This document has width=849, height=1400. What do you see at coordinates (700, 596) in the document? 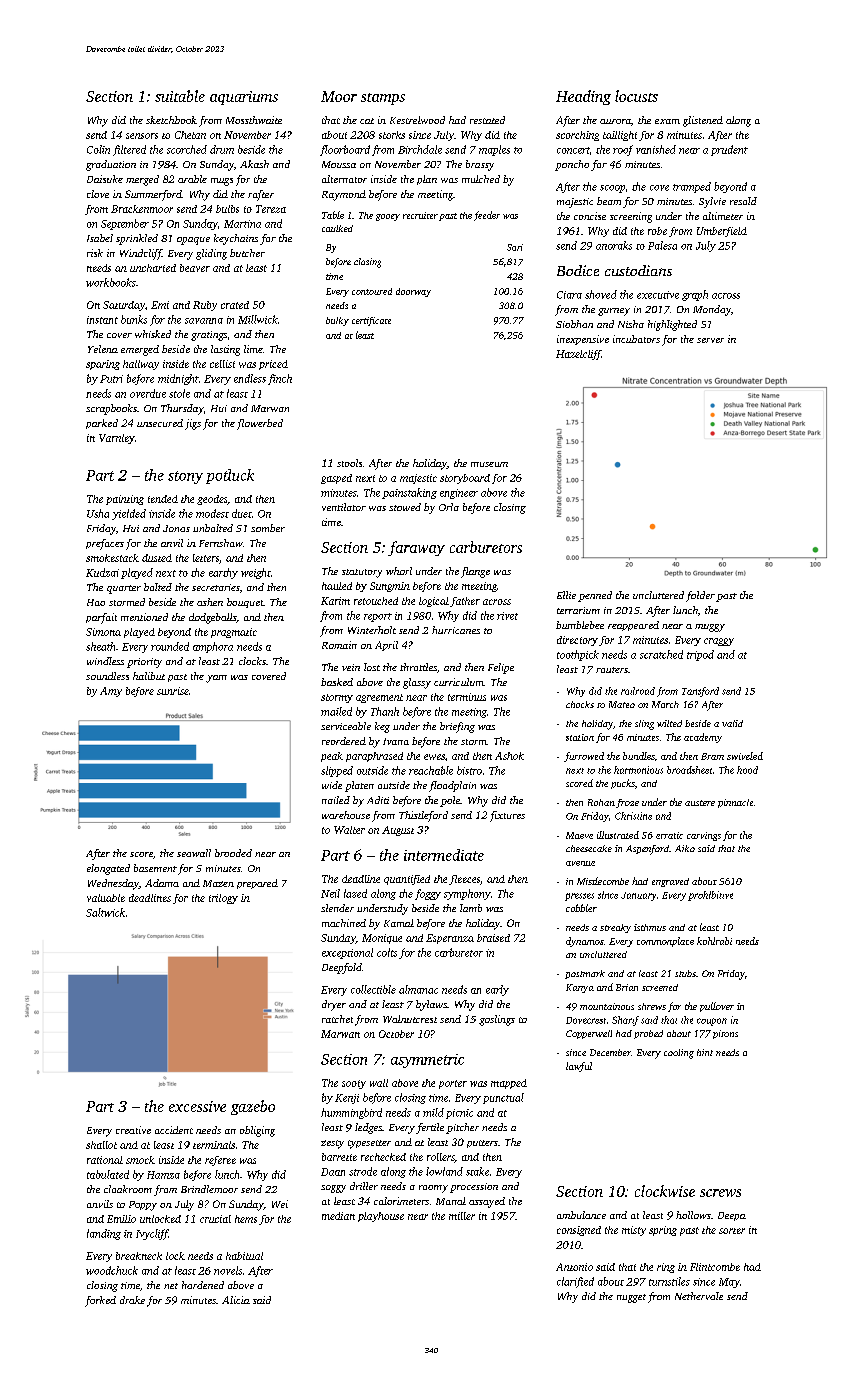
I see `folder` at bounding box center [700, 596].
